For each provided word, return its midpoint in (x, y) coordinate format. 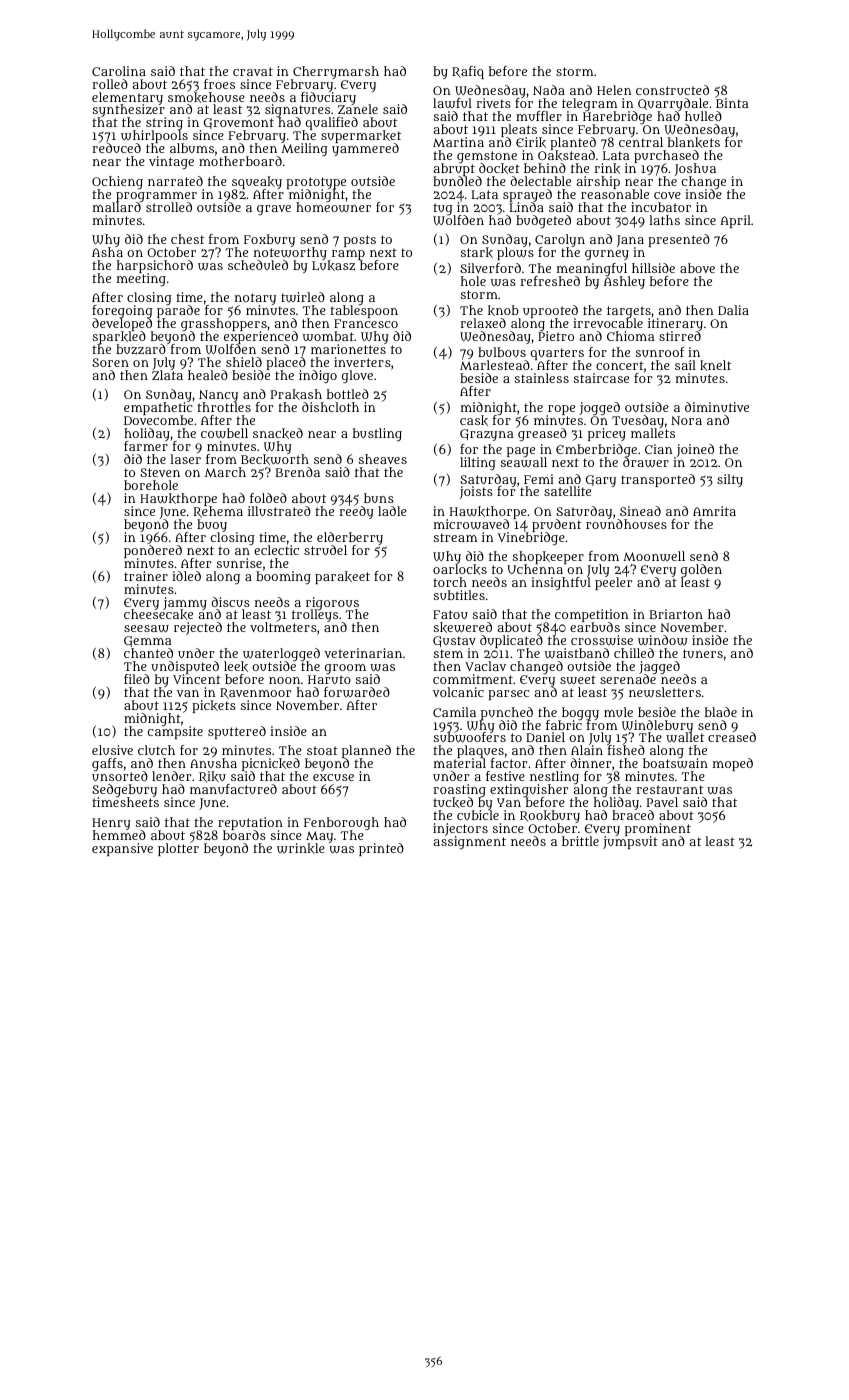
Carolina (119, 71)
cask (474, 420)
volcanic (458, 692)
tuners (703, 653)
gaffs (107, 764)
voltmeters (283, 627)
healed (208, 375)
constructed (672, 90)
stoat (322, 750)
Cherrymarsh (336, 72)
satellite (567, 491)
